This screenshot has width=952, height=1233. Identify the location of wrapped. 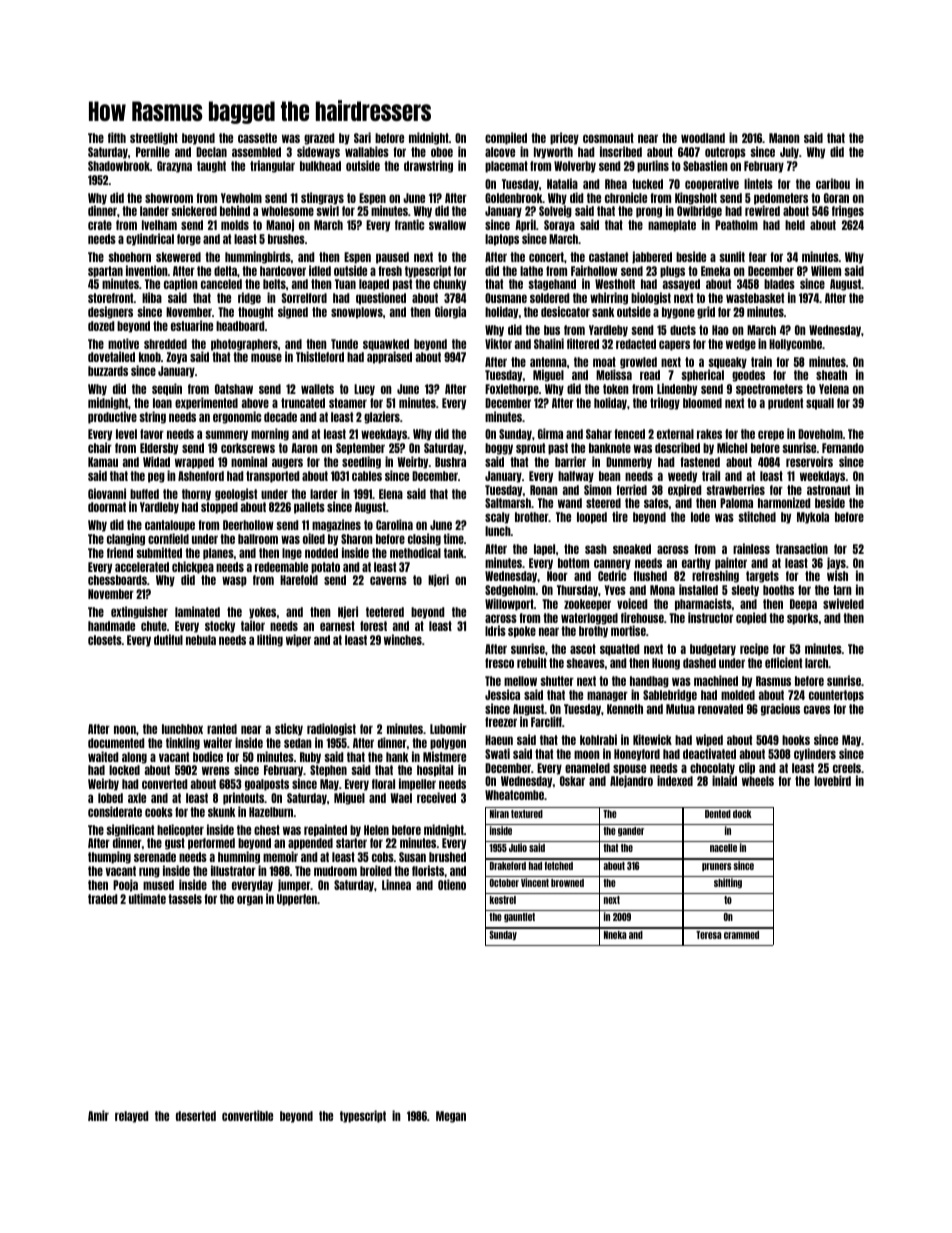
(194, 463).
